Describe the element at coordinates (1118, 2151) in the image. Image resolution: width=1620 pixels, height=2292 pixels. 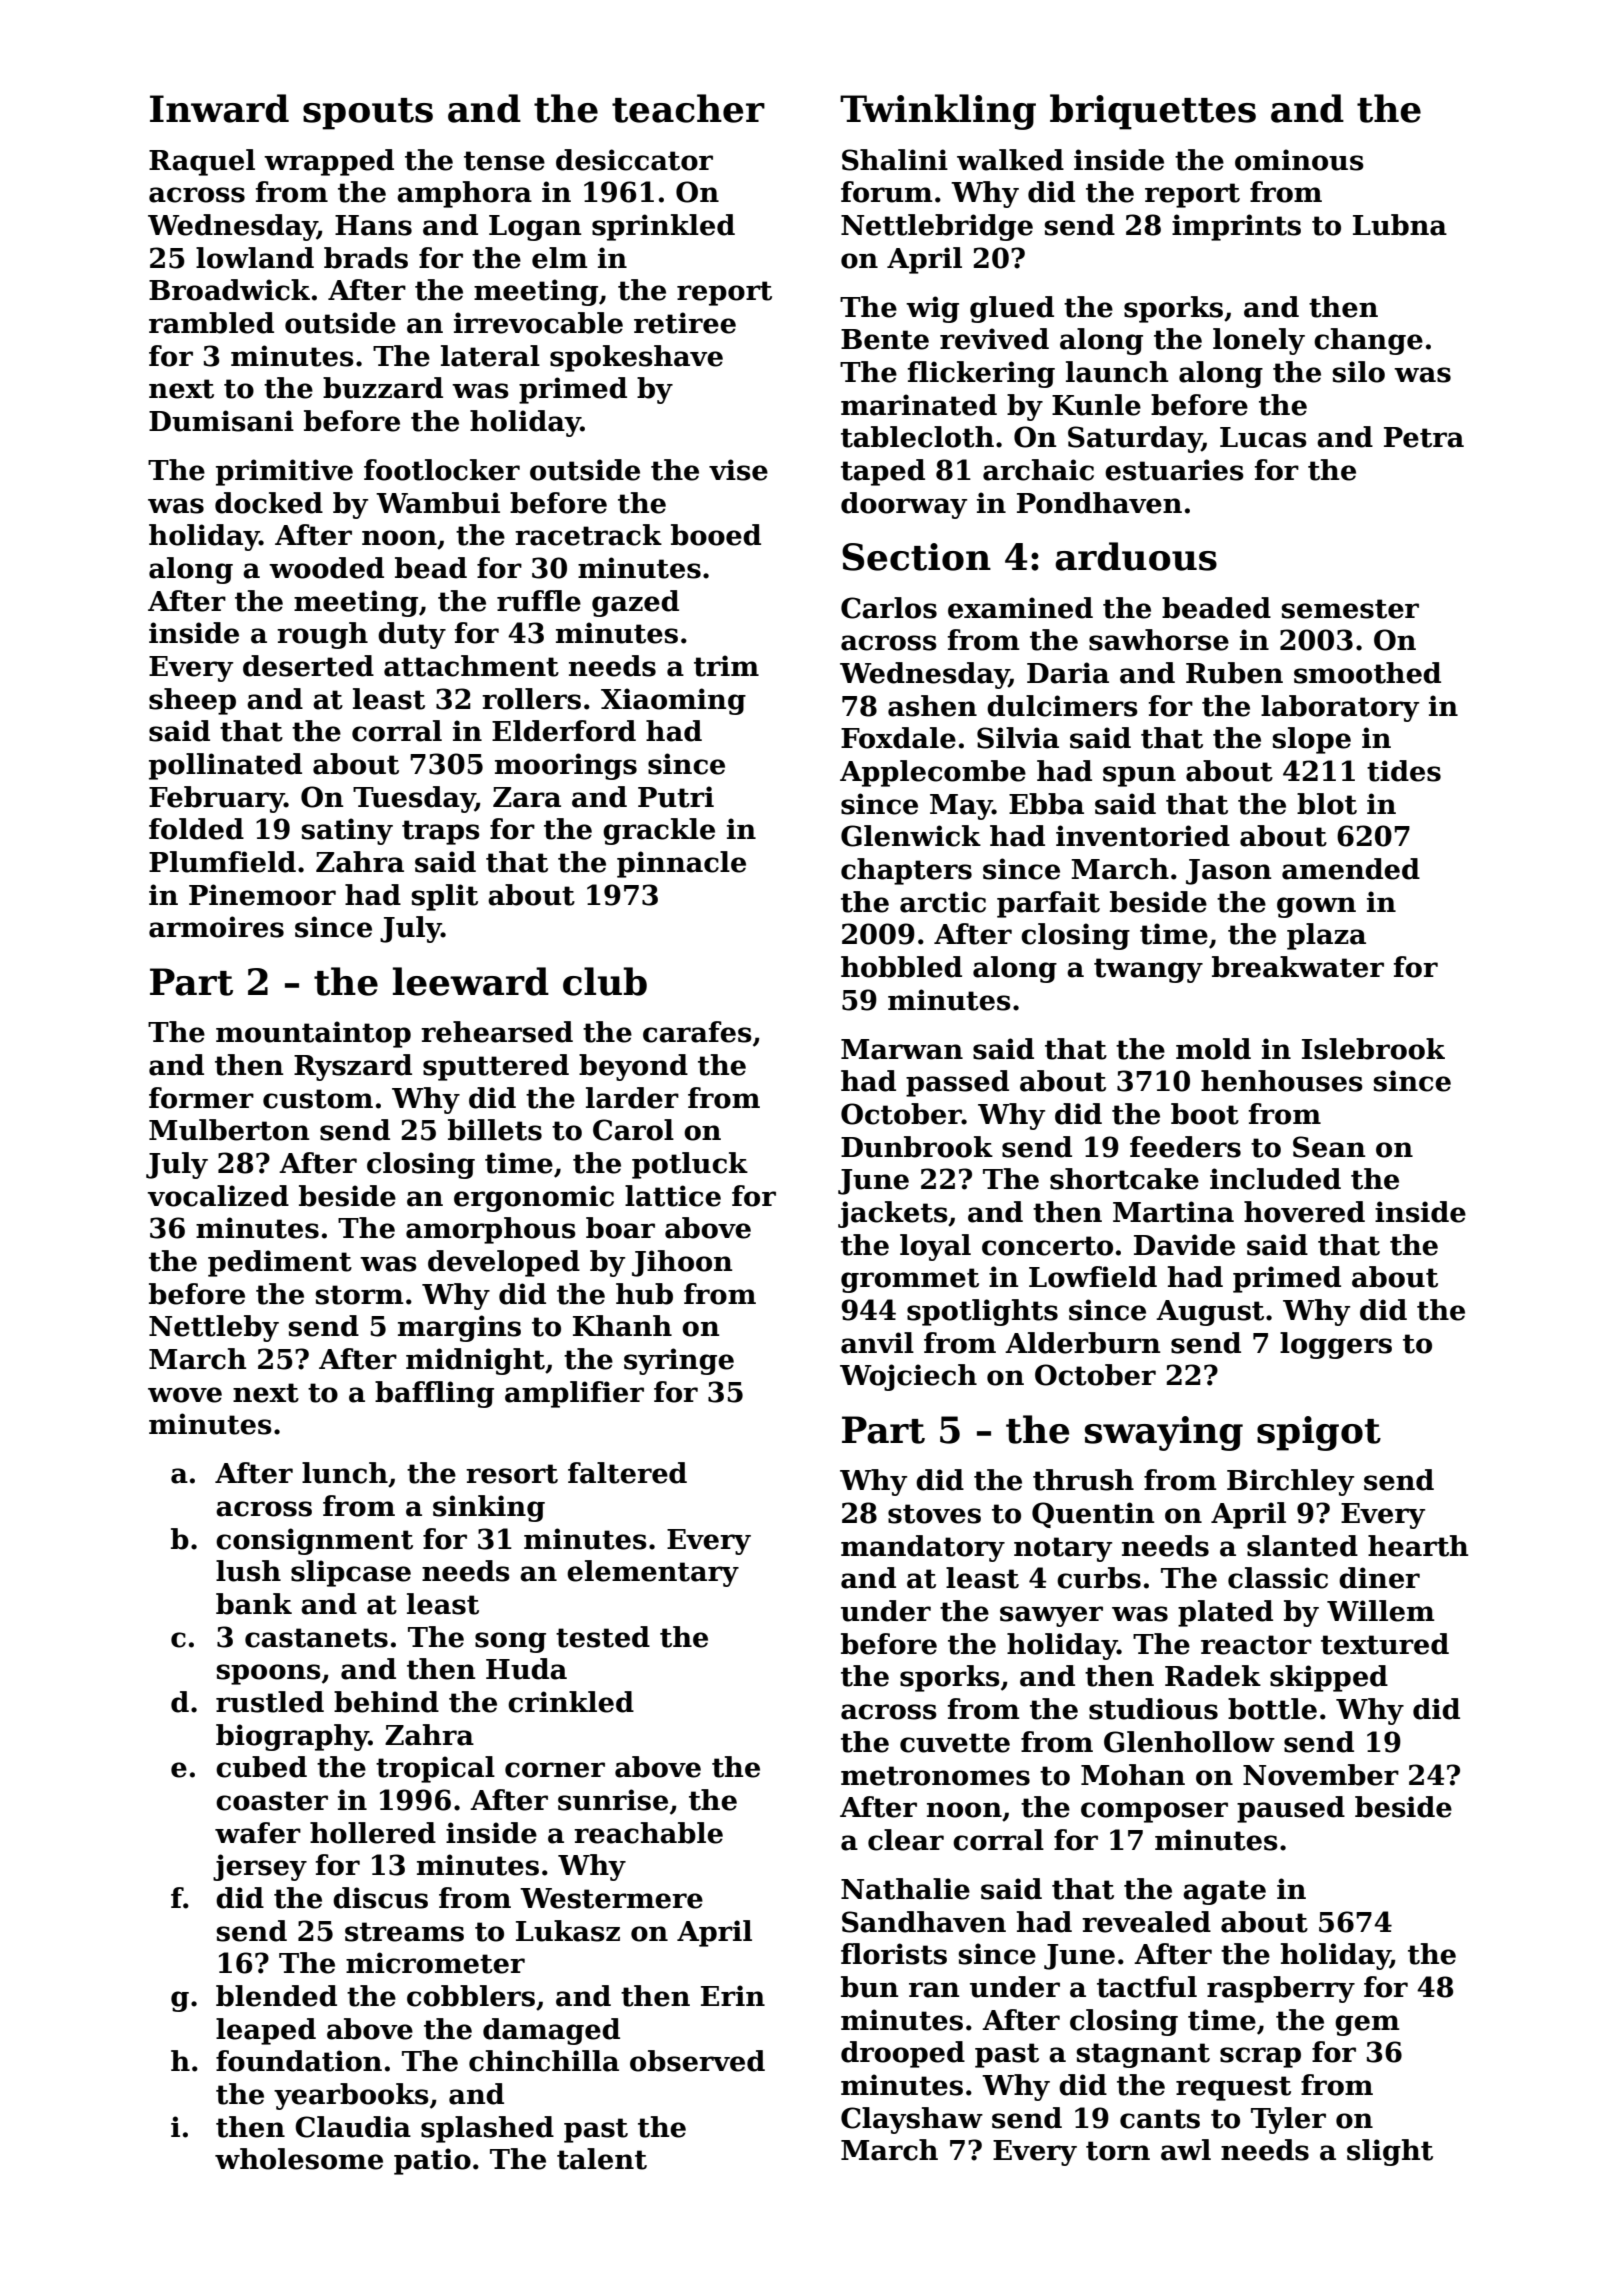
I see `torn` at that location.
